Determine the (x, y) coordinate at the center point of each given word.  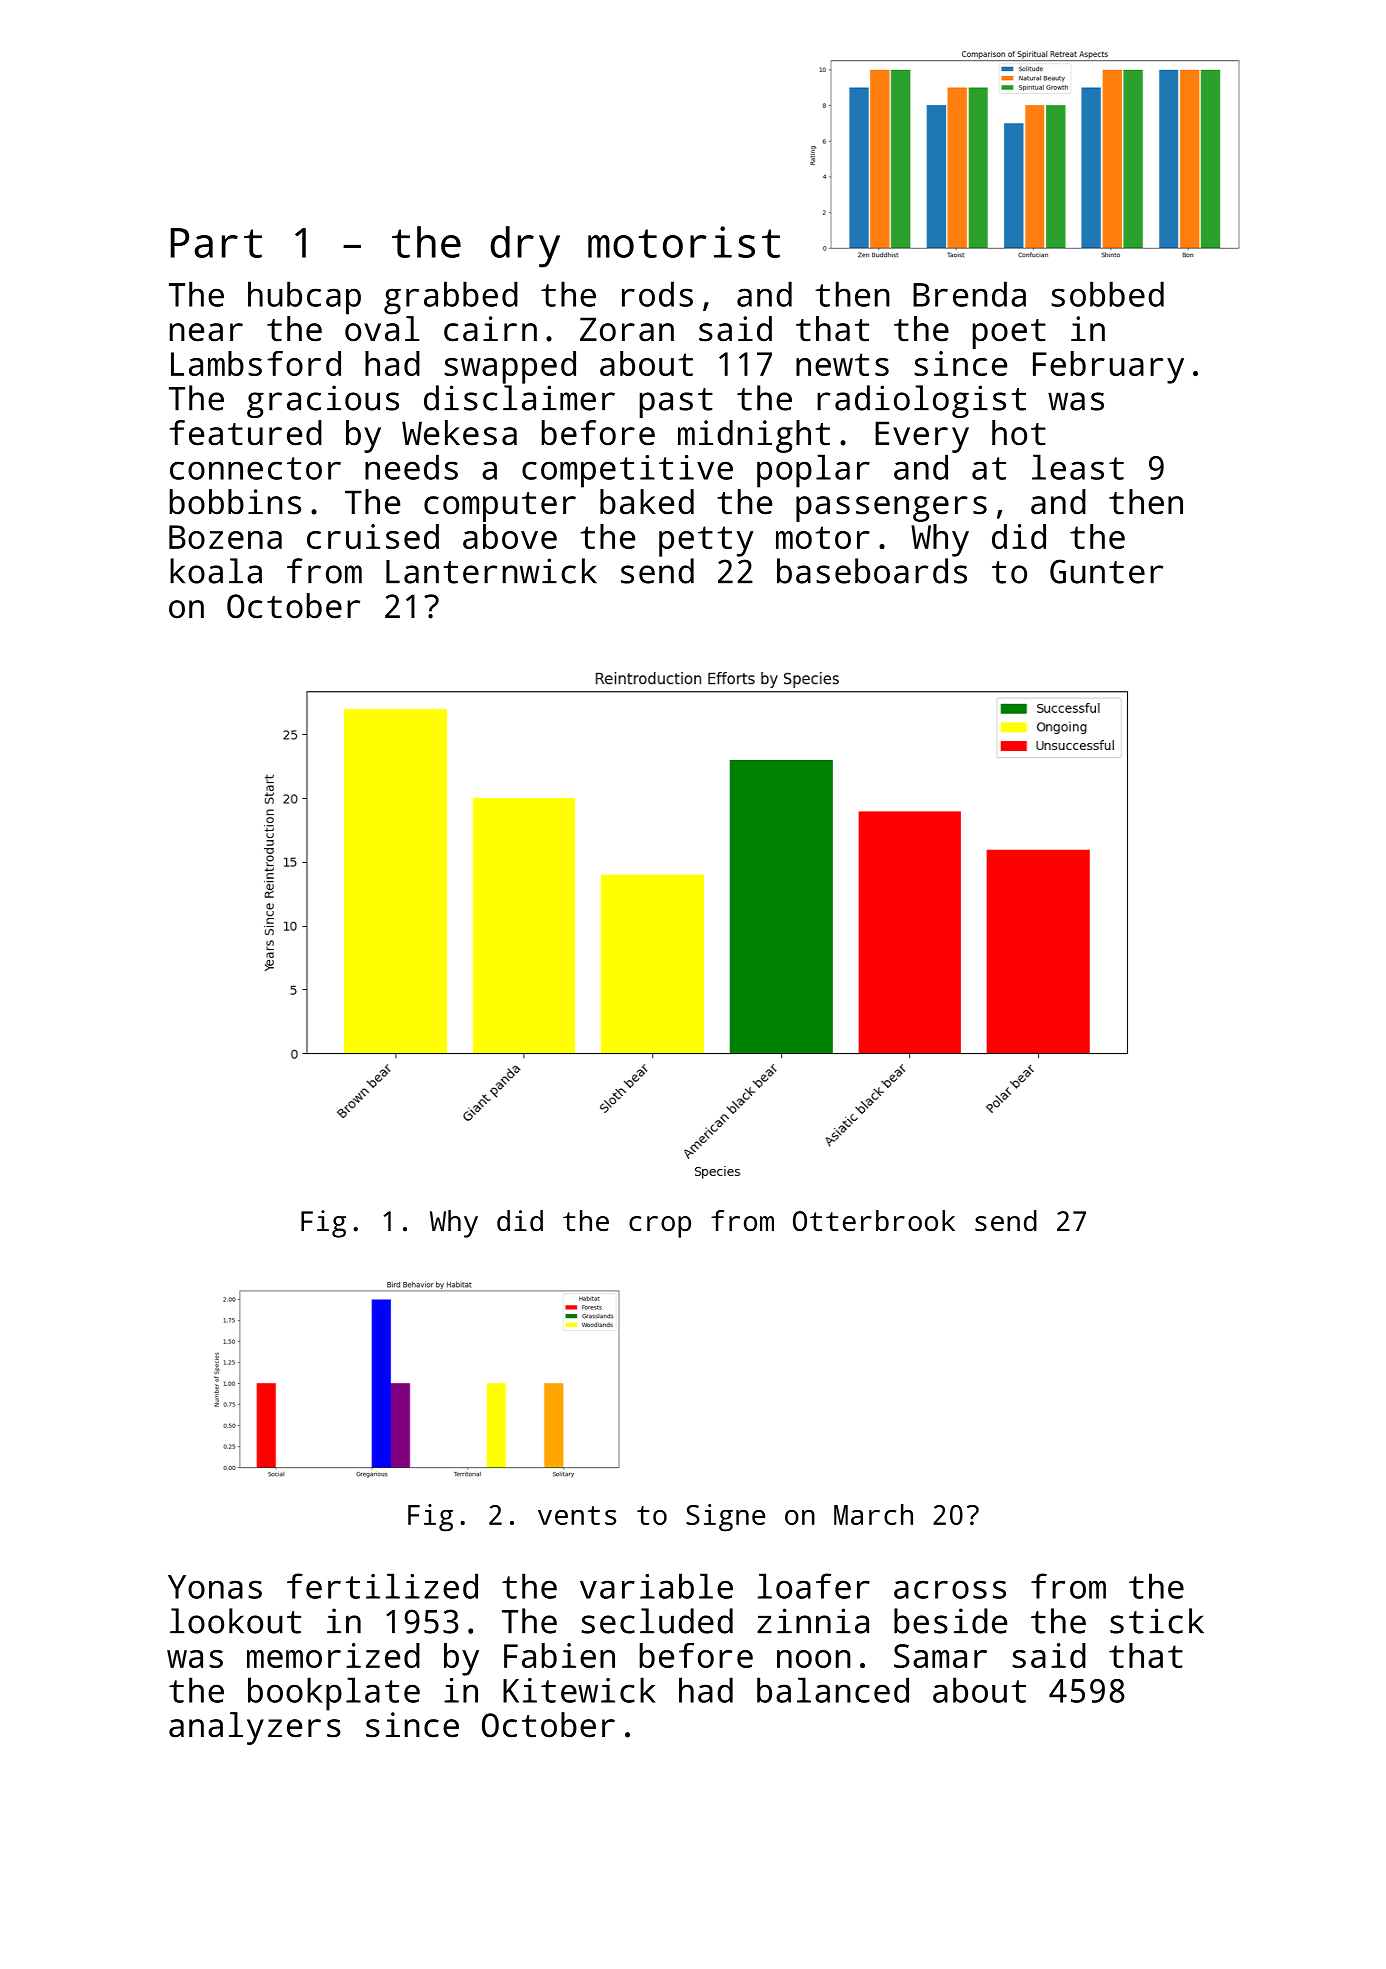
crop (660, 1227)
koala (216, 571)
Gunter (1106, 571)
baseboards (872, 571)
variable (656, 1586)
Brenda (969, 294)
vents (577, 1515)
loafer (813, 1586)
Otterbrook (874, 1221)
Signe (725, 1518)
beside (950, 1621)
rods (657, 294)
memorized (333, 1655)
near (206, 332)
